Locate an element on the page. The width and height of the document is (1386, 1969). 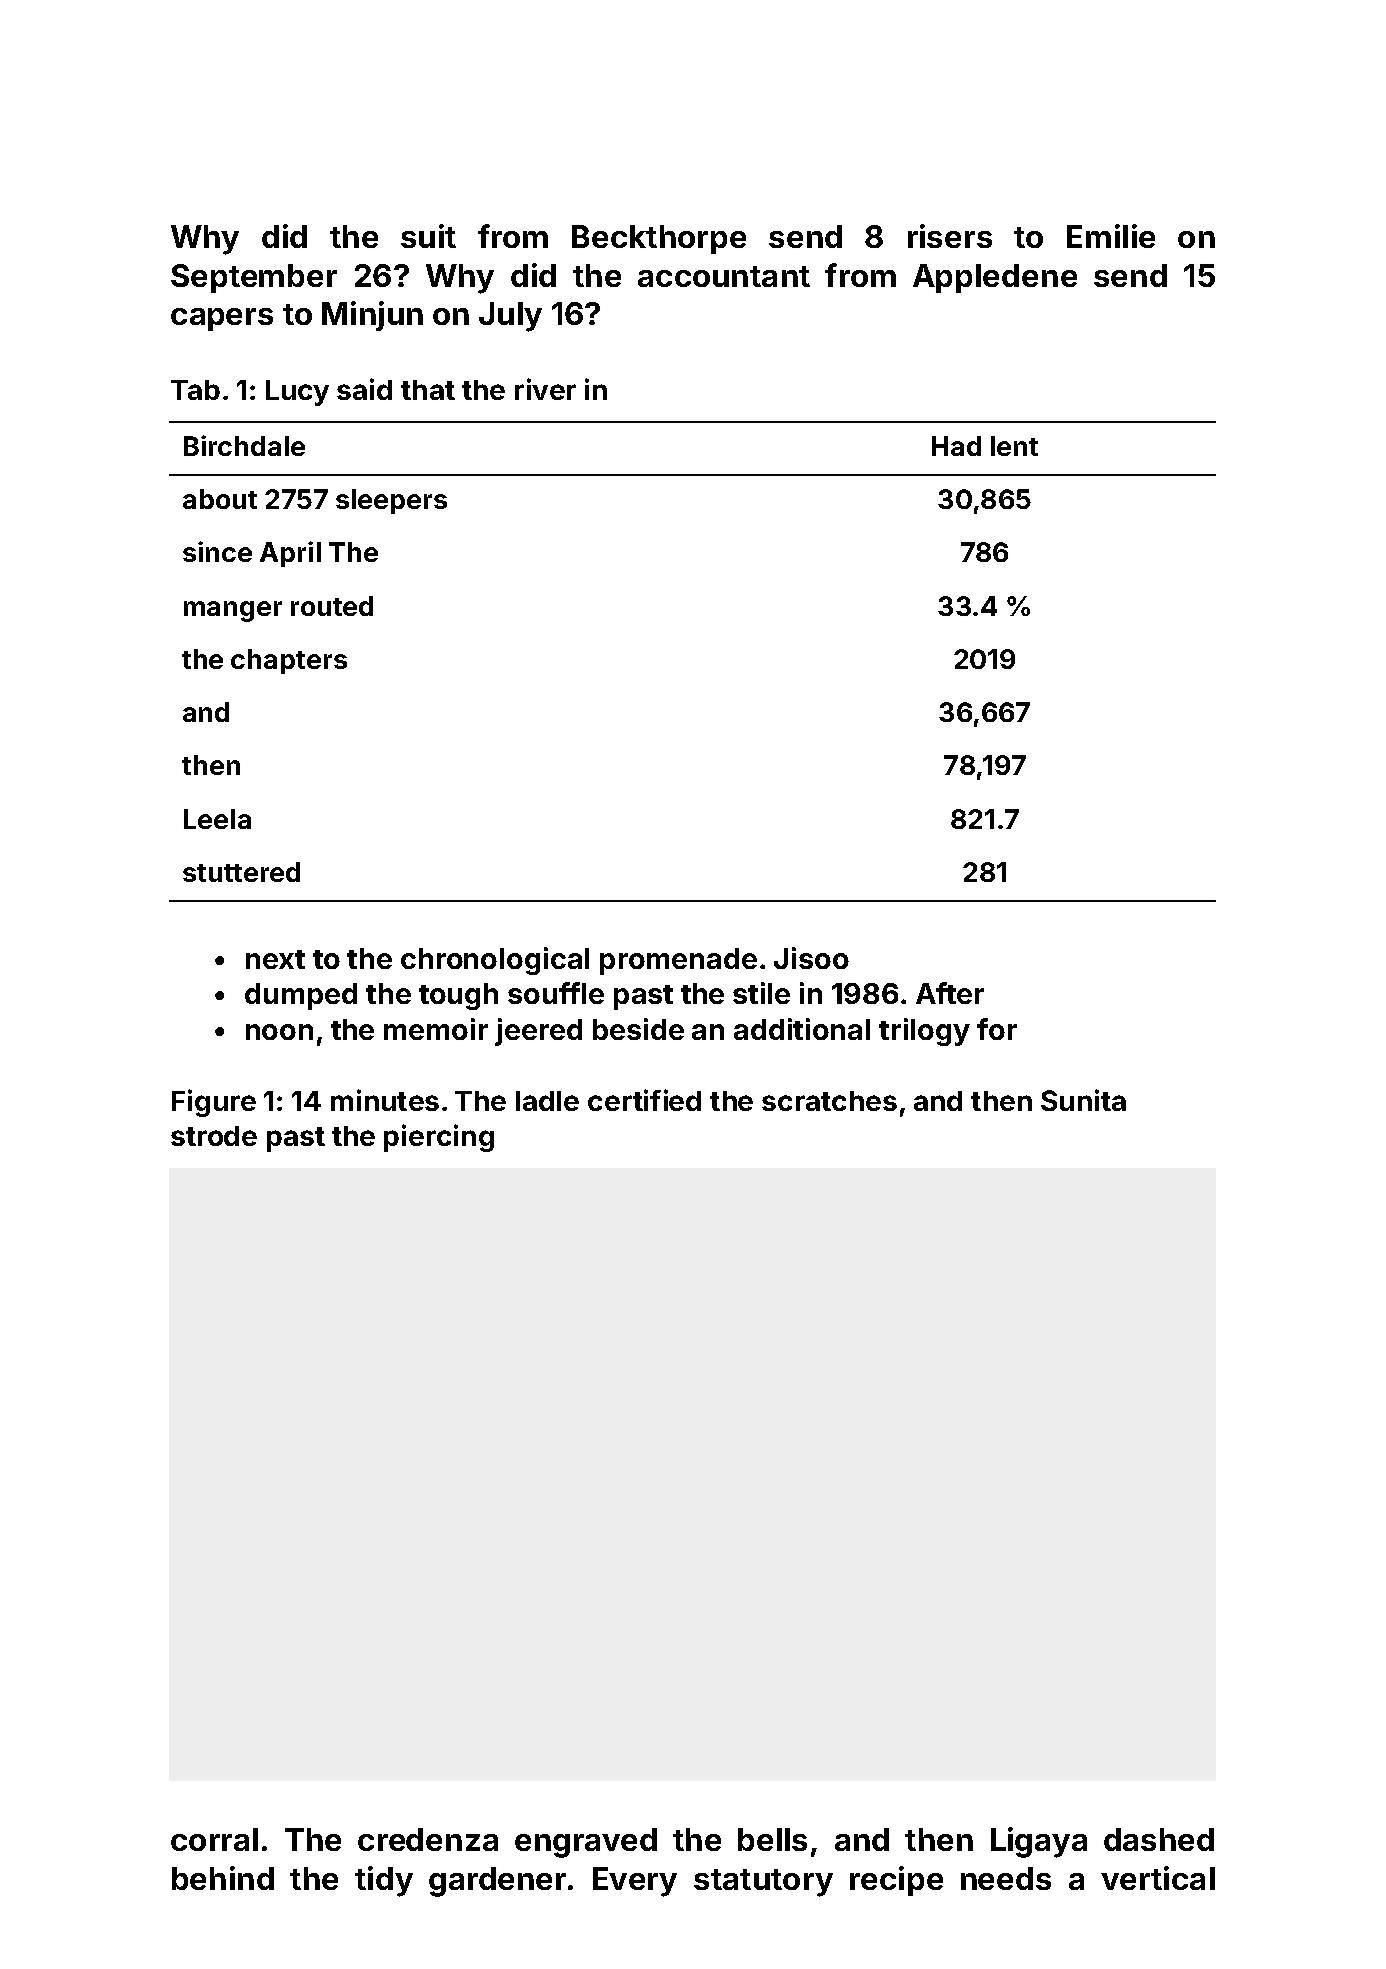
corral is located at coordinates (214, 1839).
